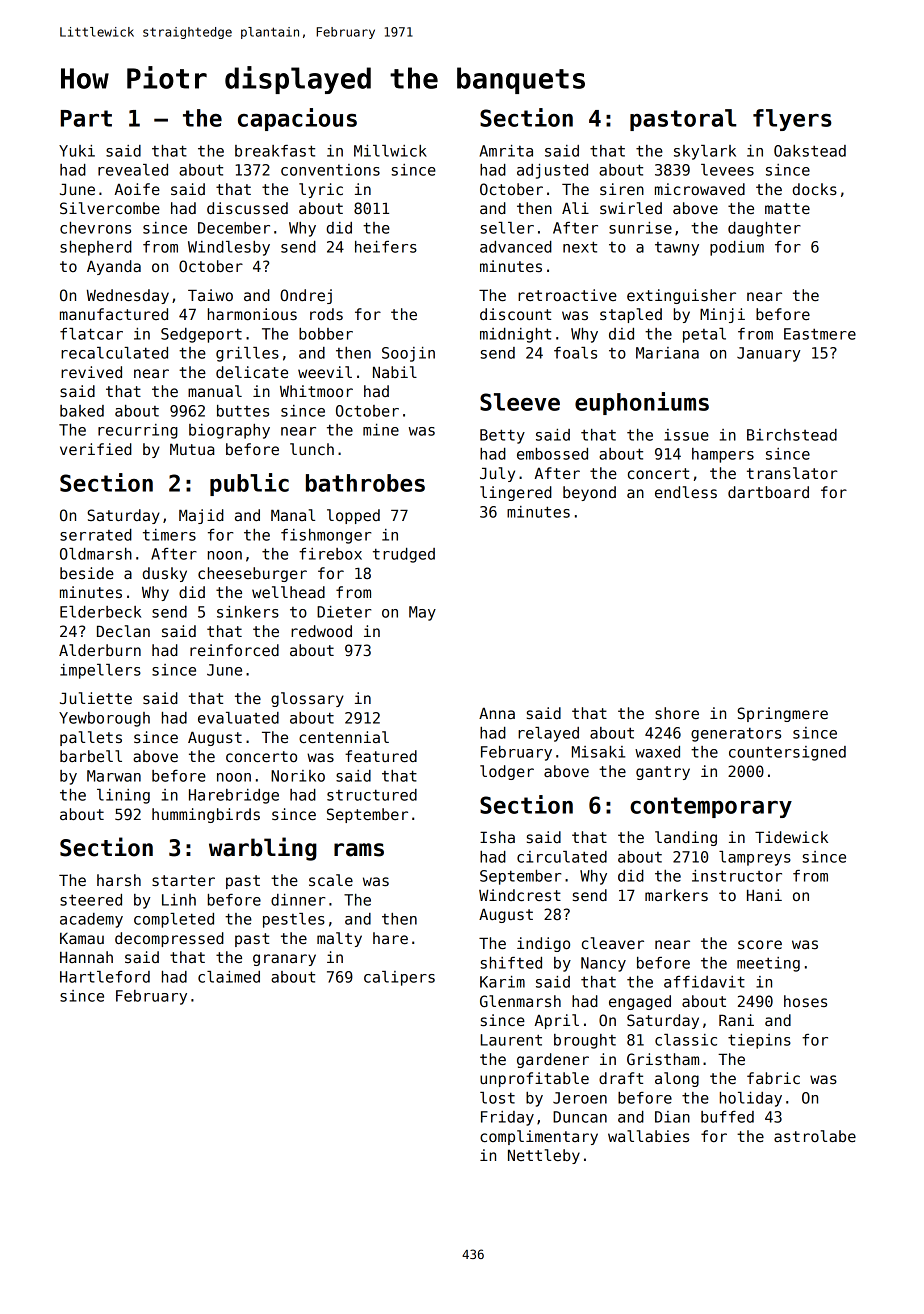 The image size is (924, 1314). What do you see at coordinates (95, 228) in the document?
I see `chevrons` at bounding box center [95, 228].
